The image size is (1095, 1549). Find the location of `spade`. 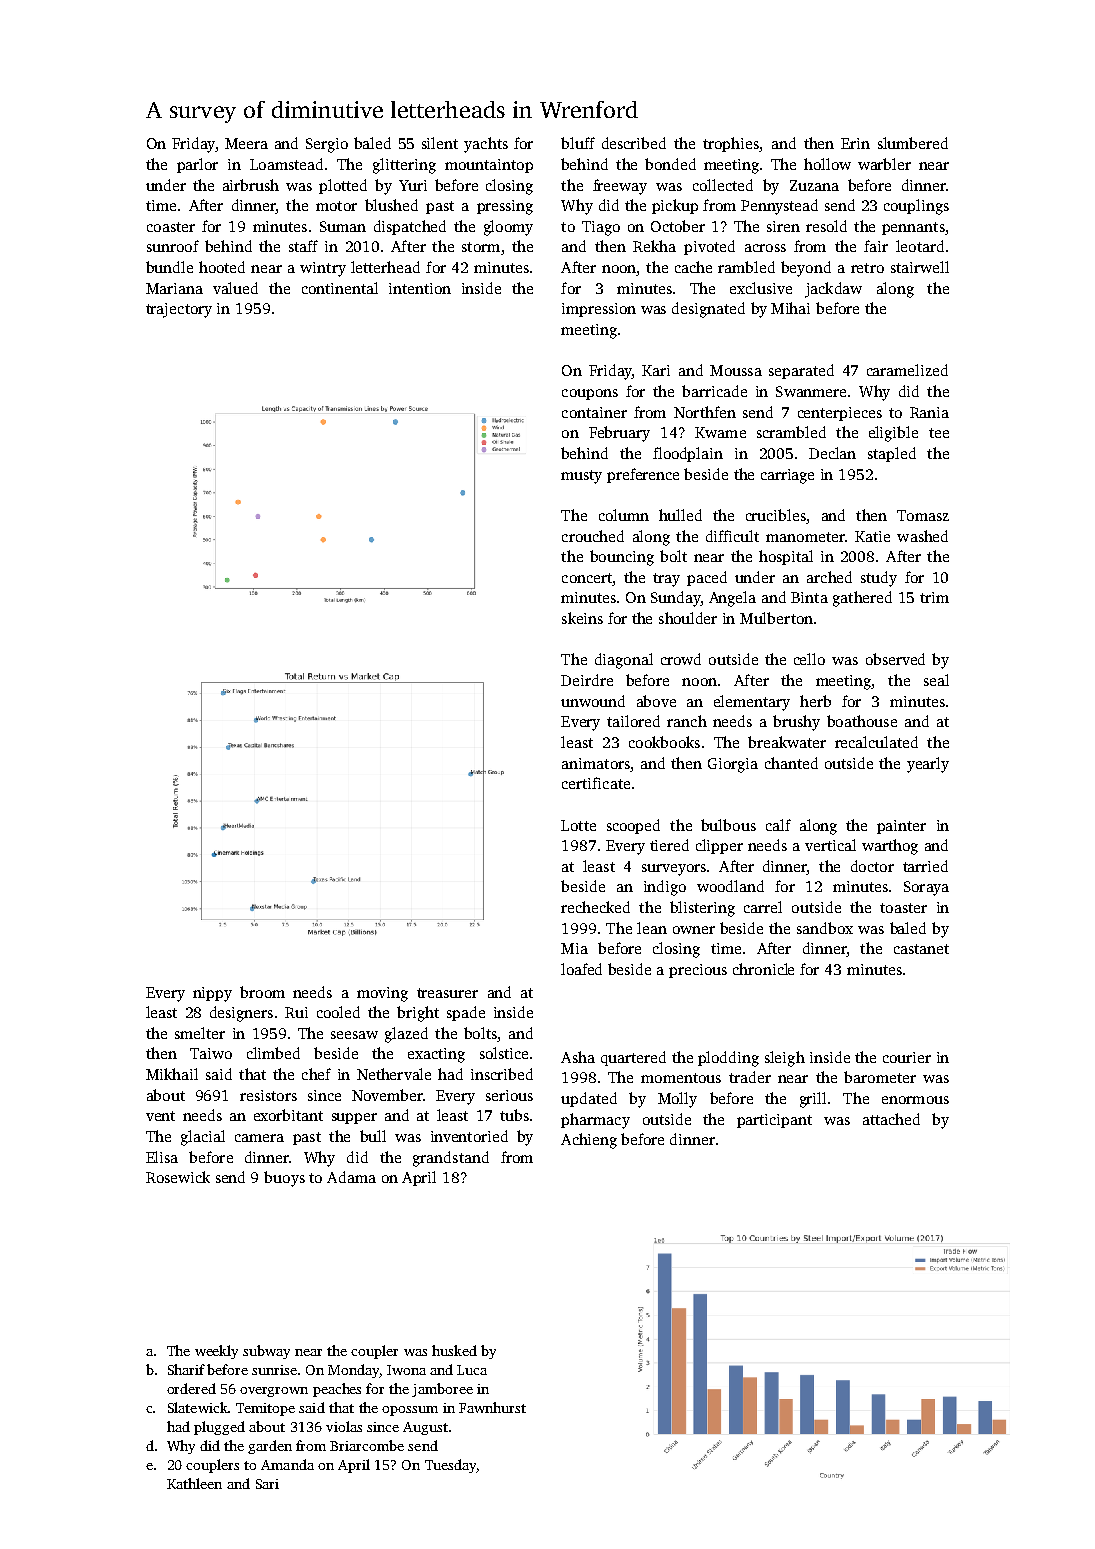

spade is located at coordinates (466, 1013).
